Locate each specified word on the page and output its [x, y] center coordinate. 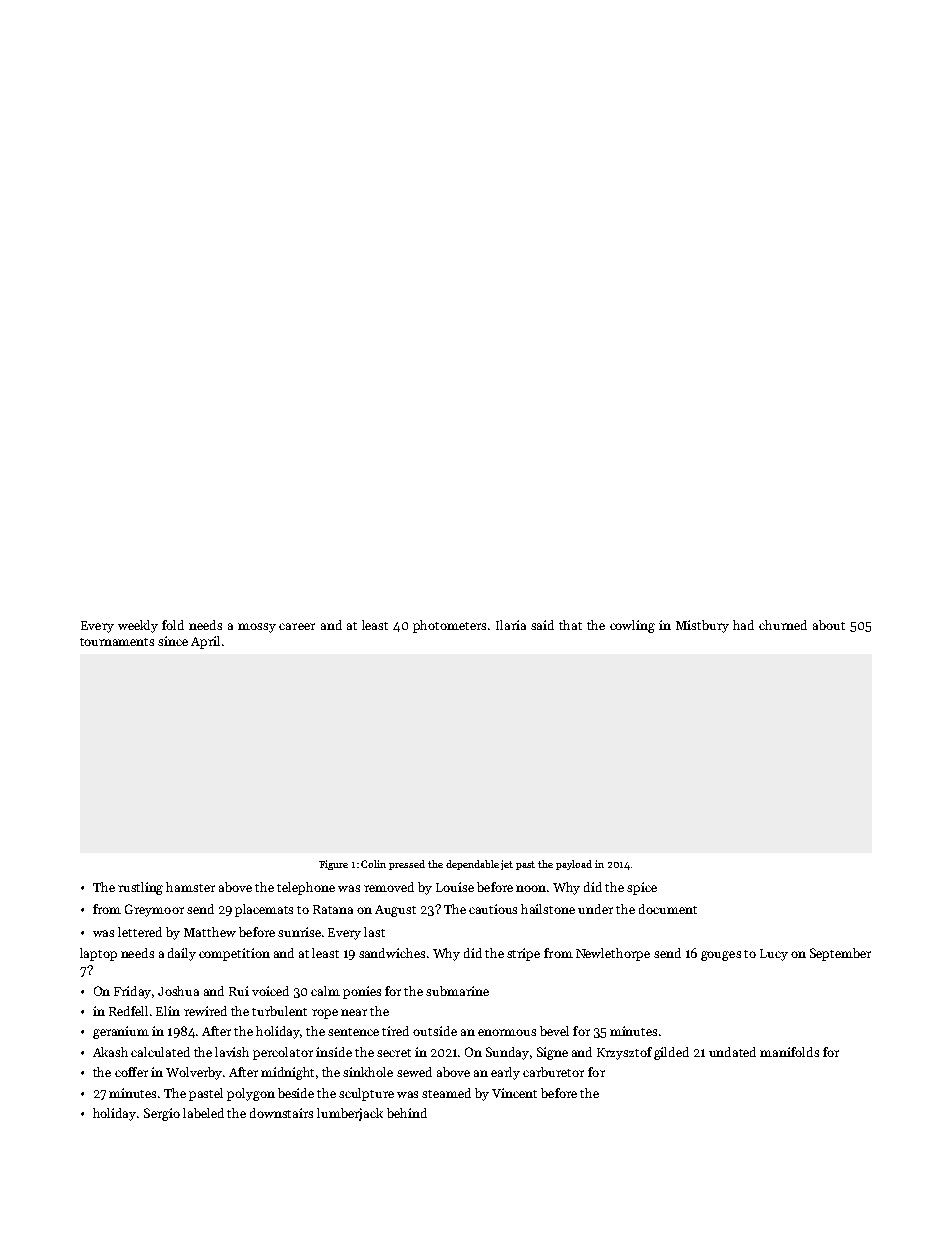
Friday [132, 992]
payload [574, 865]
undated [732, 1052]
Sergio [162, 1114]
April [205, 642]
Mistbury [702, 626]
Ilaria [511, 625]
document [668, 909]
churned [783, 625]
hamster [190, 887]
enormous [507, 1032]
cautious [493, 909]
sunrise [299, 932]
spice [642, 888]
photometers [449, 626]
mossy [257, 628]
